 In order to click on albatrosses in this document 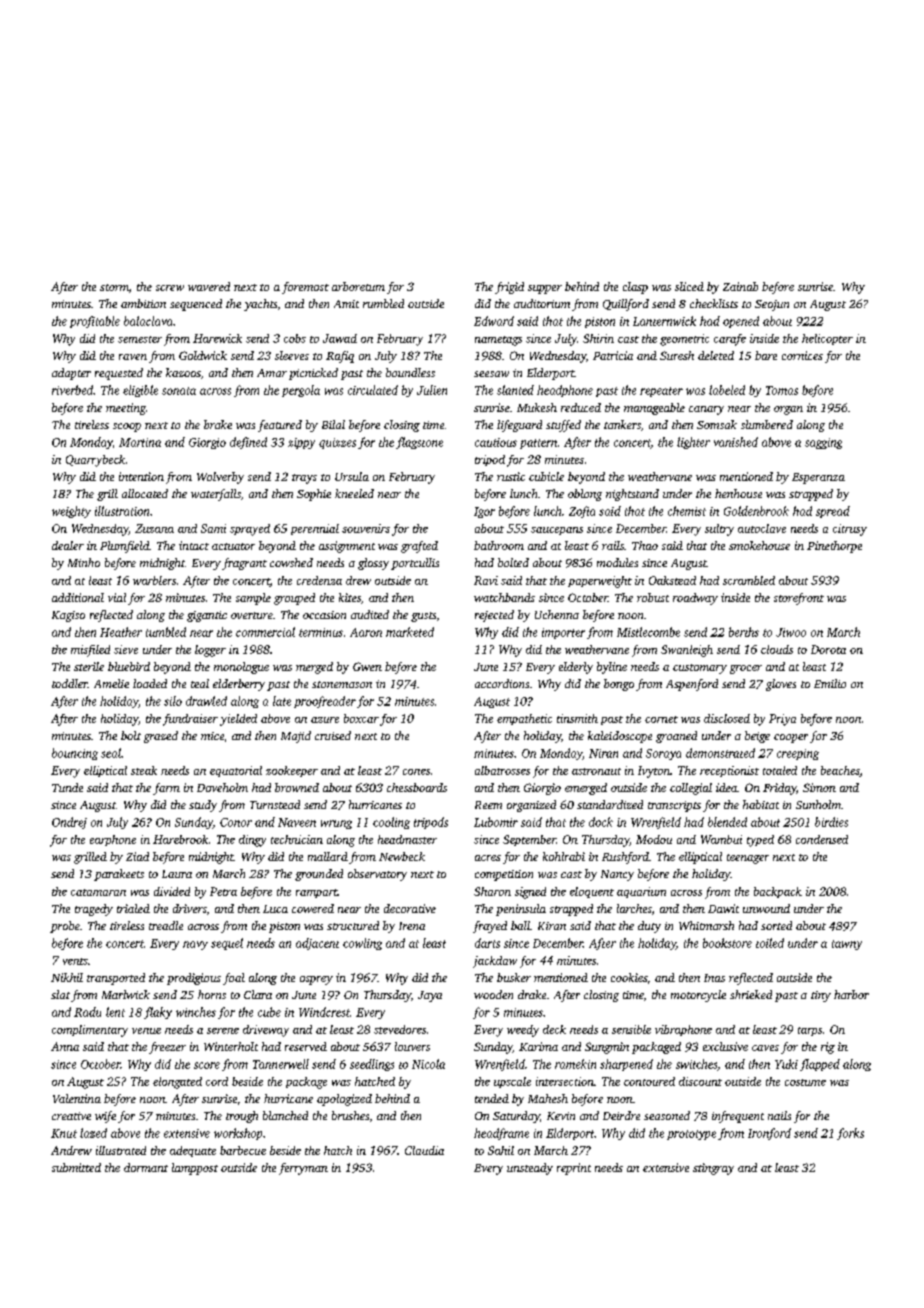, I will do `click(502, 770)`.
